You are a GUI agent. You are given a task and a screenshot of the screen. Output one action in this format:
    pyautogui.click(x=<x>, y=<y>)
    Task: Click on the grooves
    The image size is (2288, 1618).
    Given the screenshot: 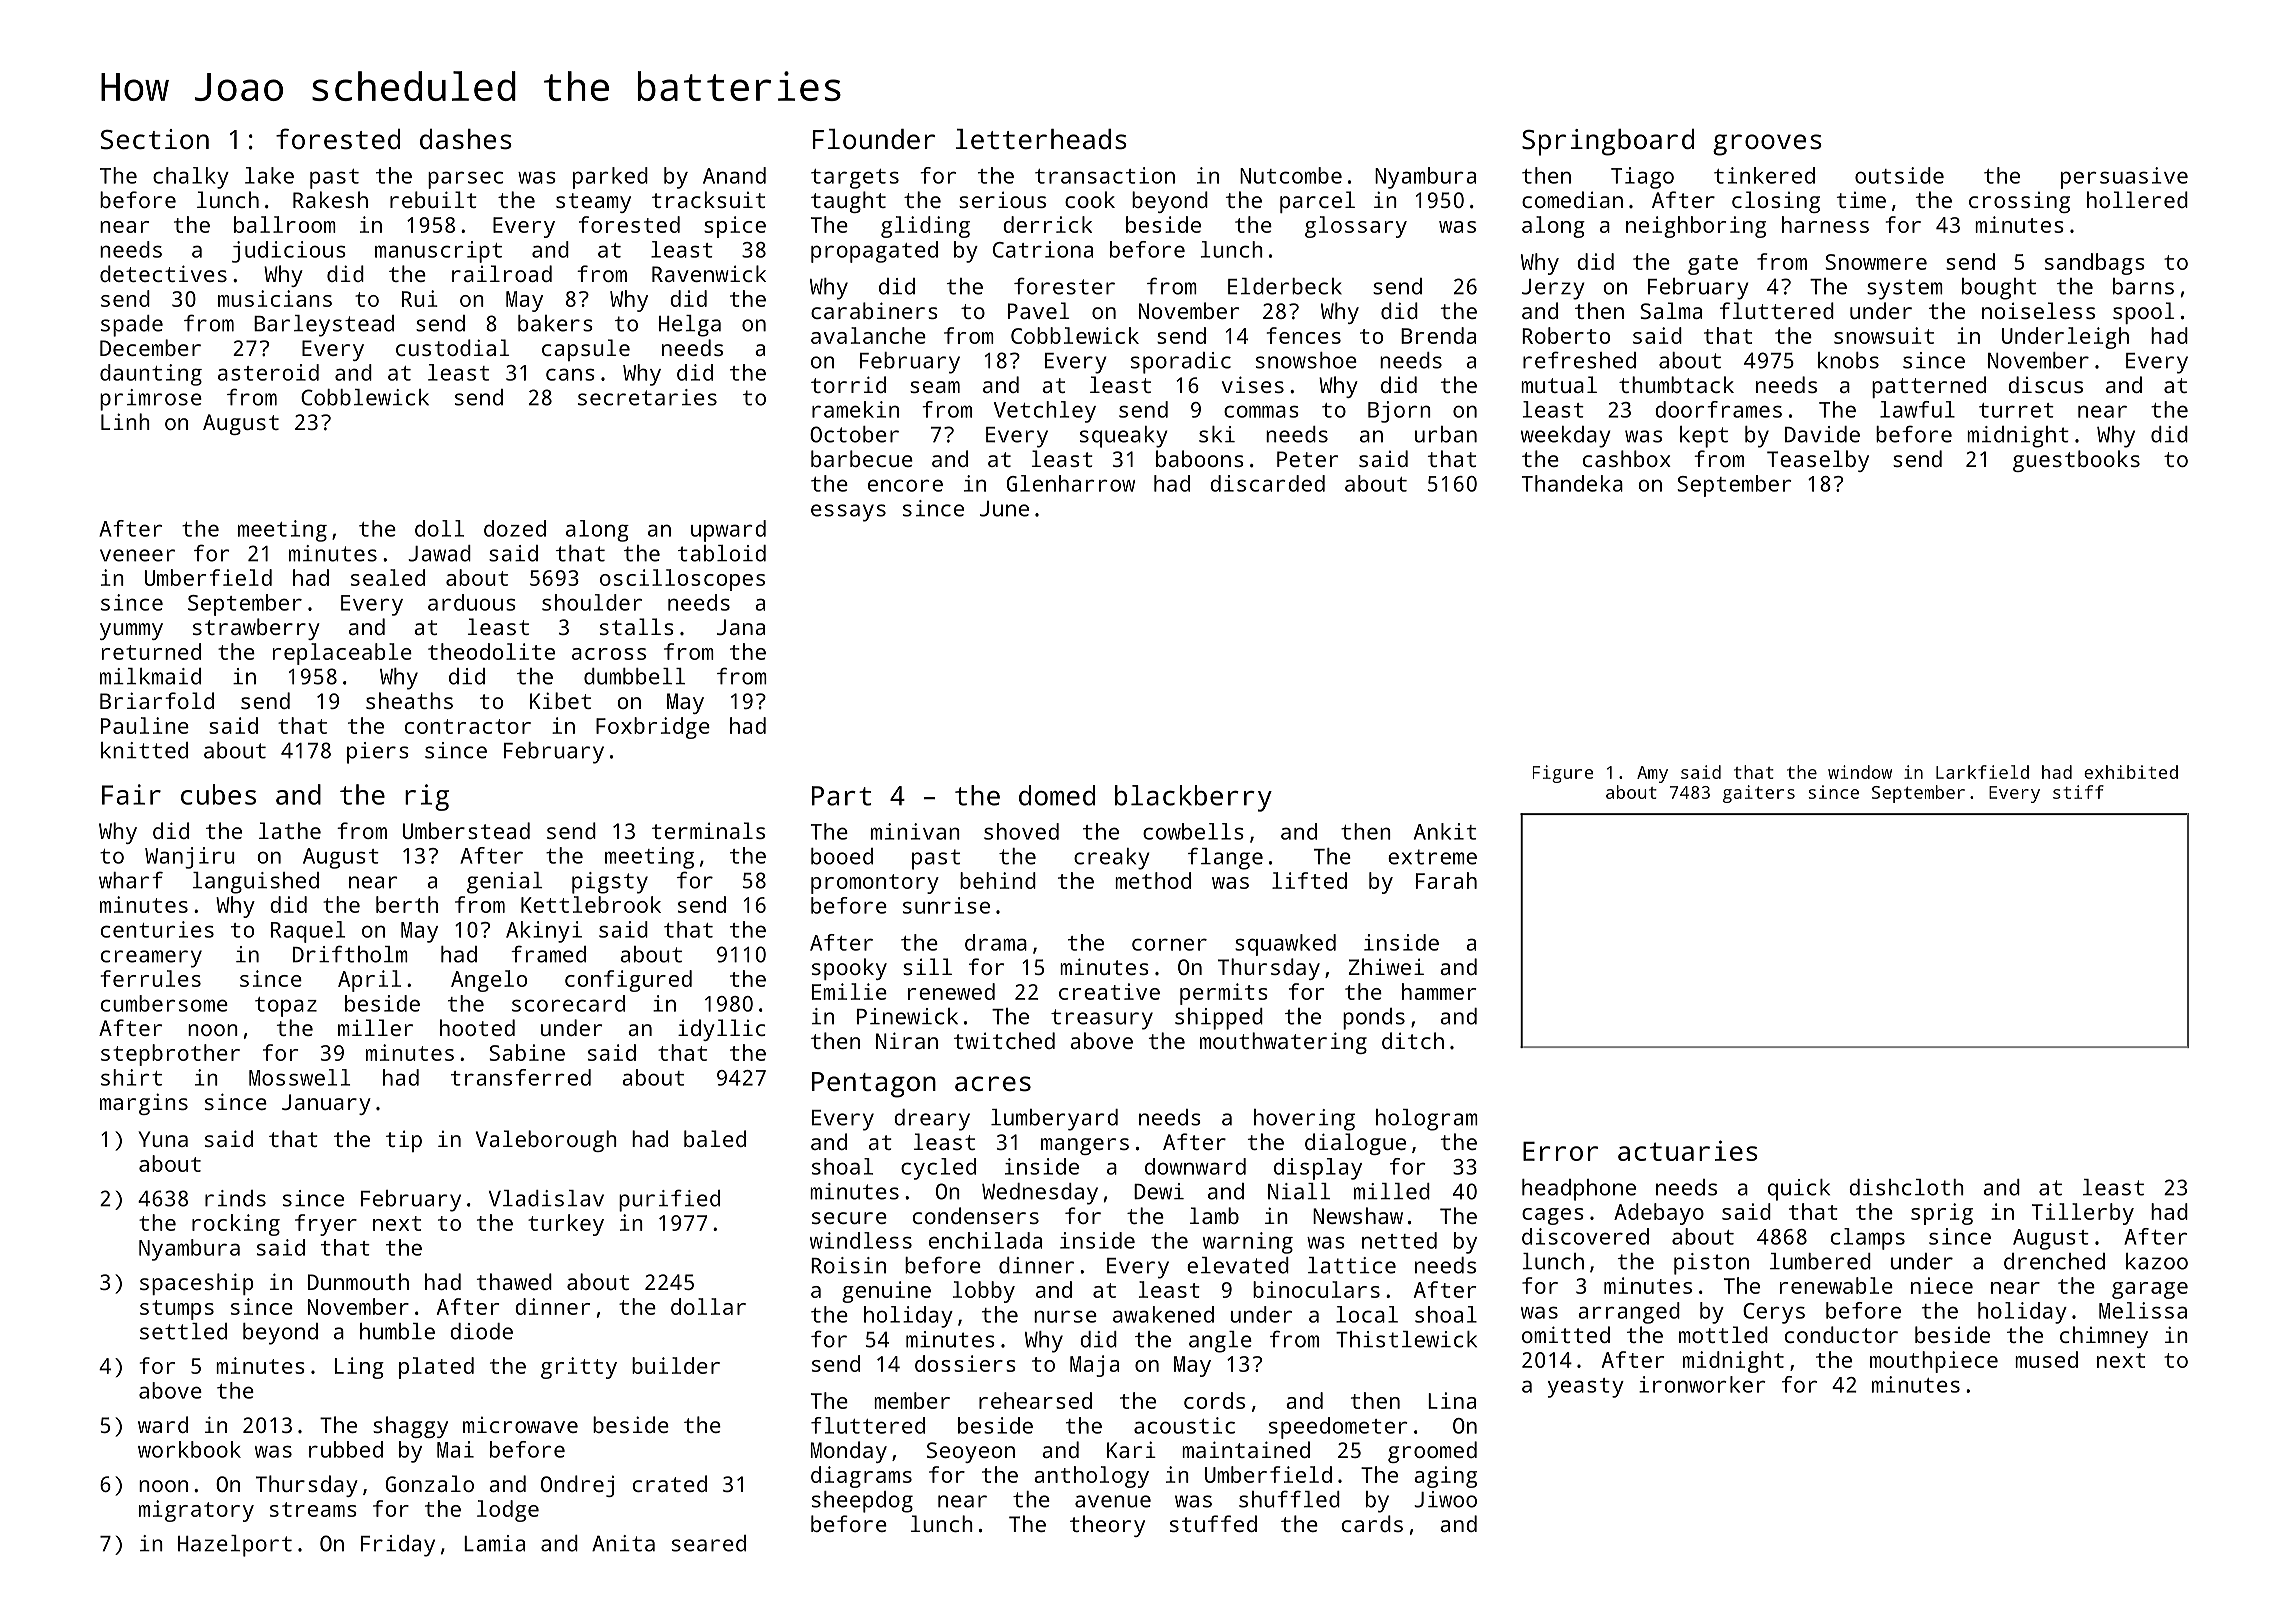 What is the action you would take?
    pyautogui.click(x=1767, y=145)
